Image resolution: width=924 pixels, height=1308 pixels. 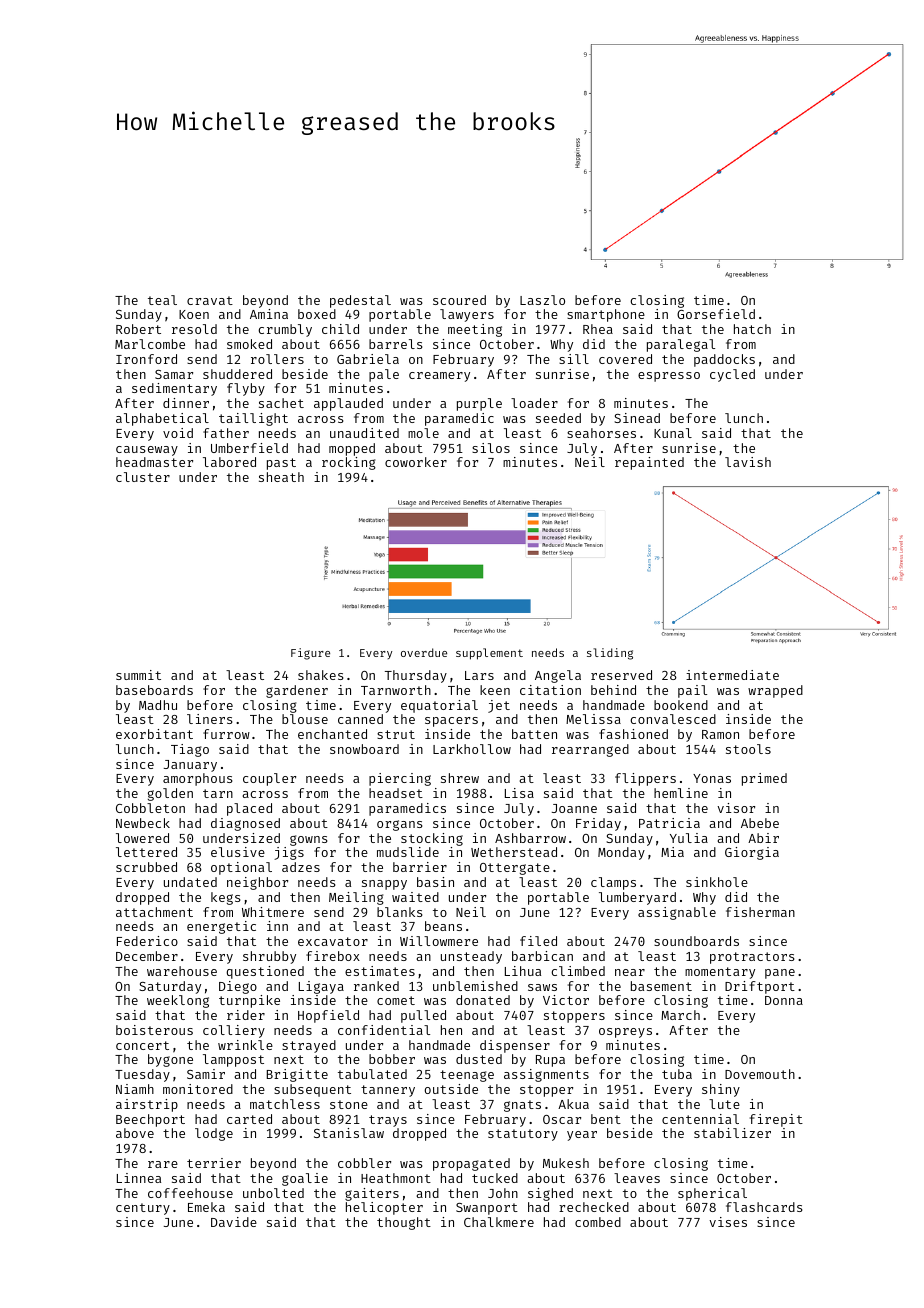 I want to click on Madhu, so click(x=158, y=705).
